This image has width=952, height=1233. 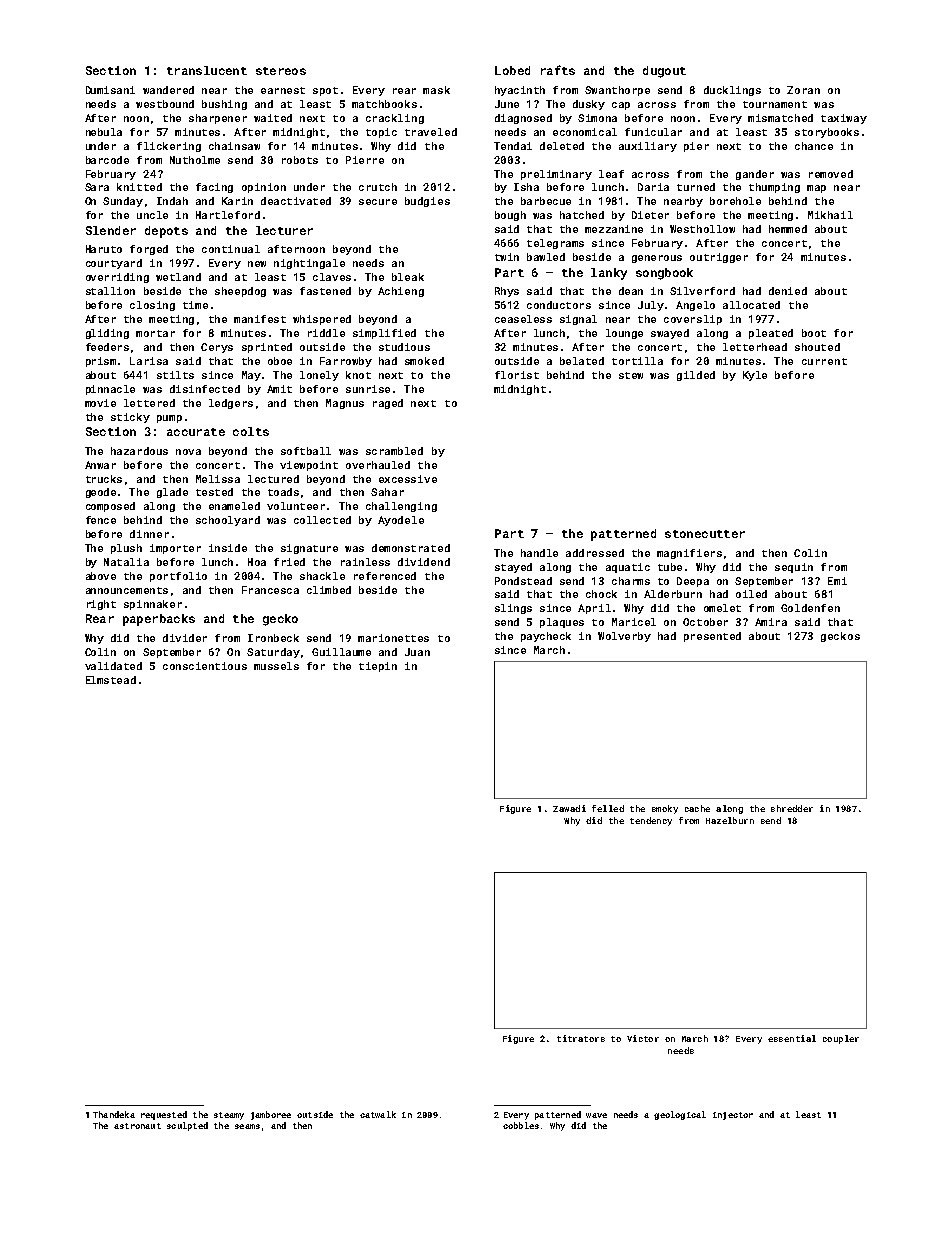 What do you see at coordinates (837, 581) in the image?
I see `Emi` at bounding box center [837, 581].
